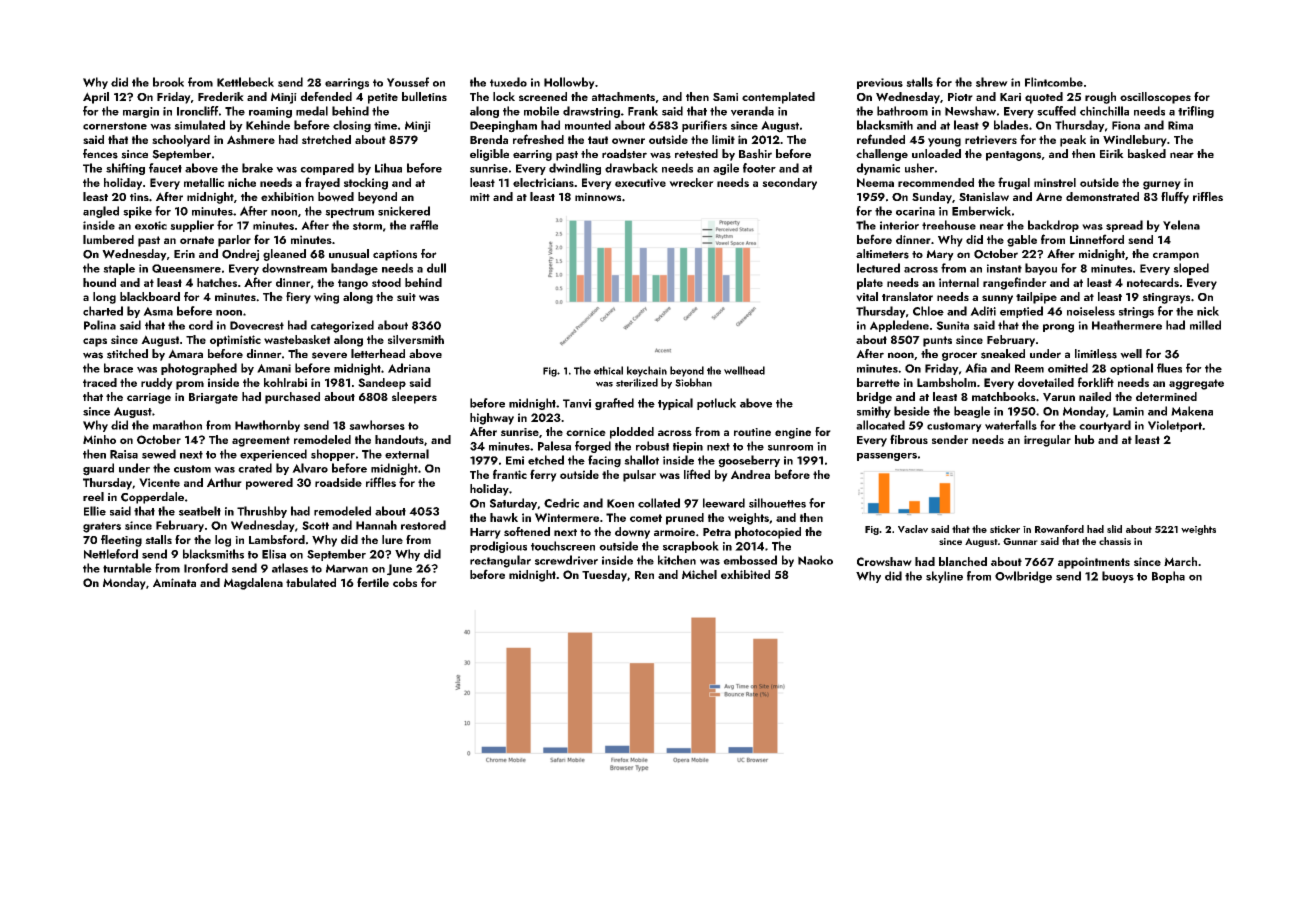  Describe the element at coordinates (510, 474) in the screenshot. I see `frantic` at that location.
